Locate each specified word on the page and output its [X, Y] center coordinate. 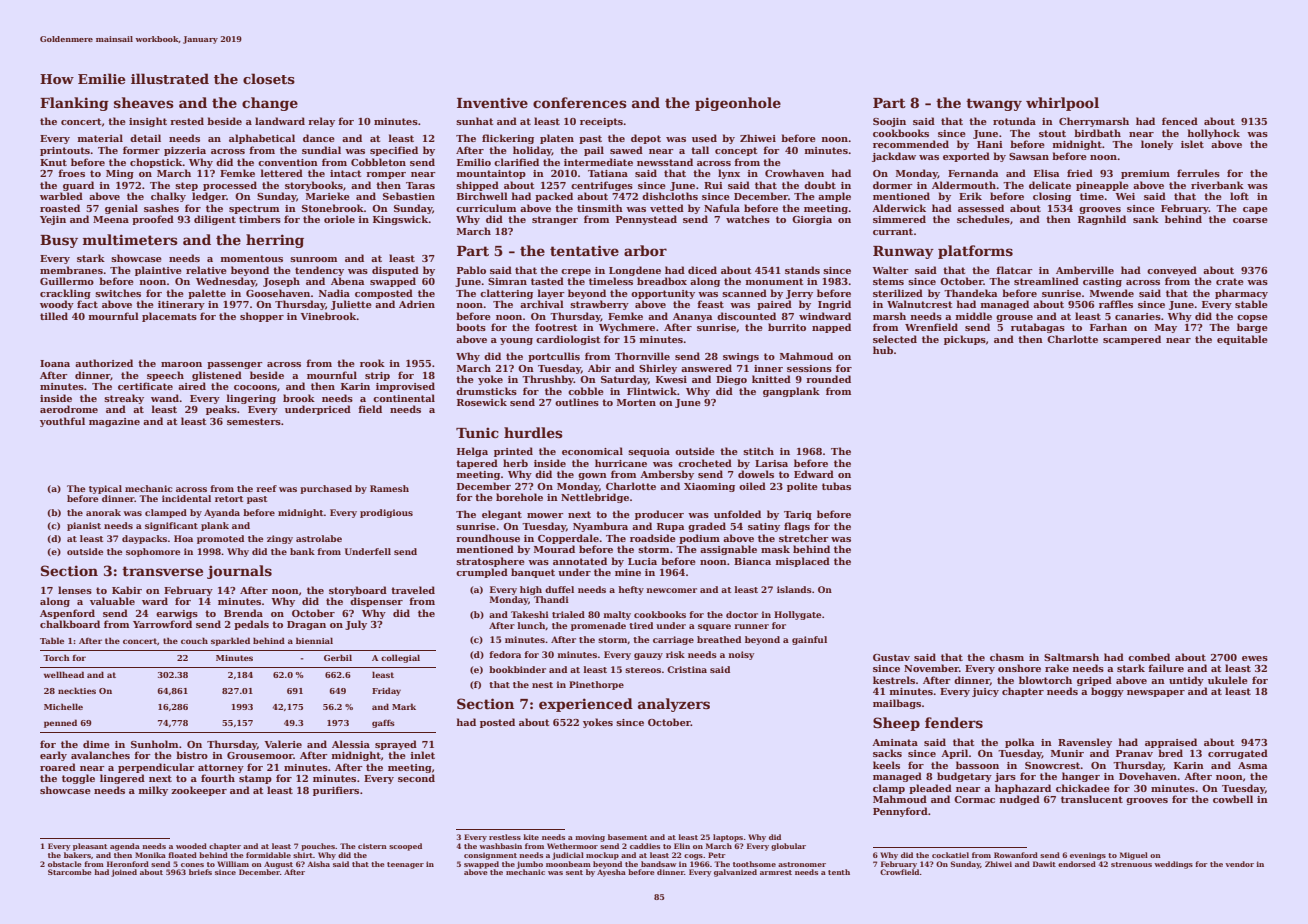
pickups [965, 340]
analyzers [674, 705]
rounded [828, 379]
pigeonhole [738, 104]
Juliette [351, 305]
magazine [114, 422]
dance [319, 138]
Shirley [658, 369]
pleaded [930, 789]
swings [741, 357]
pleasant [90, 847]
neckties [77, 690]
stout [1052, 133]
